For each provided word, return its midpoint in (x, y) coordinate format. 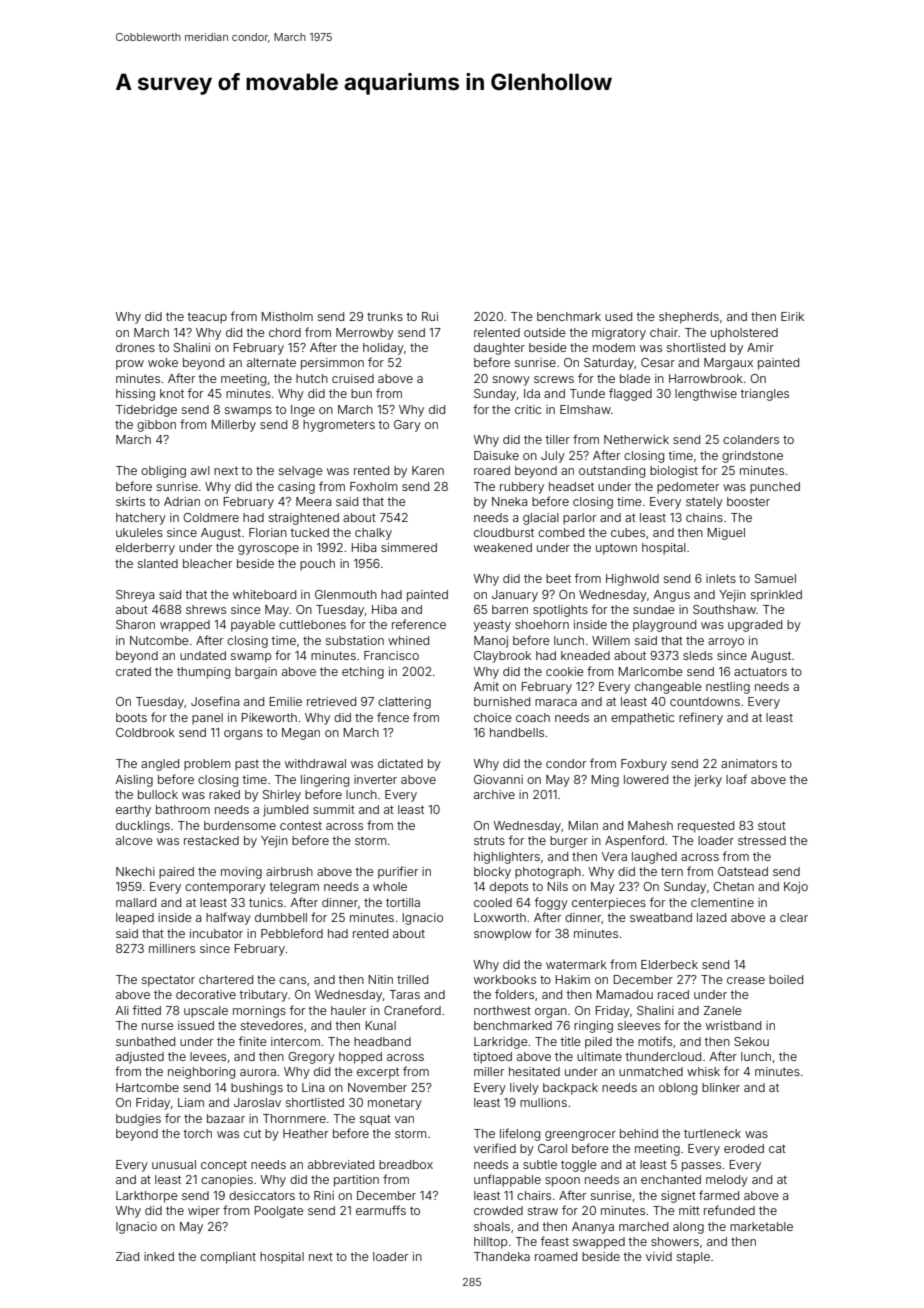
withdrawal (315, 763)
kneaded (585, 655)
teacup (207, 318)
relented (497, 332)
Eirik (792, 316)
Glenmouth (346, 594)
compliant (228, 1258)
